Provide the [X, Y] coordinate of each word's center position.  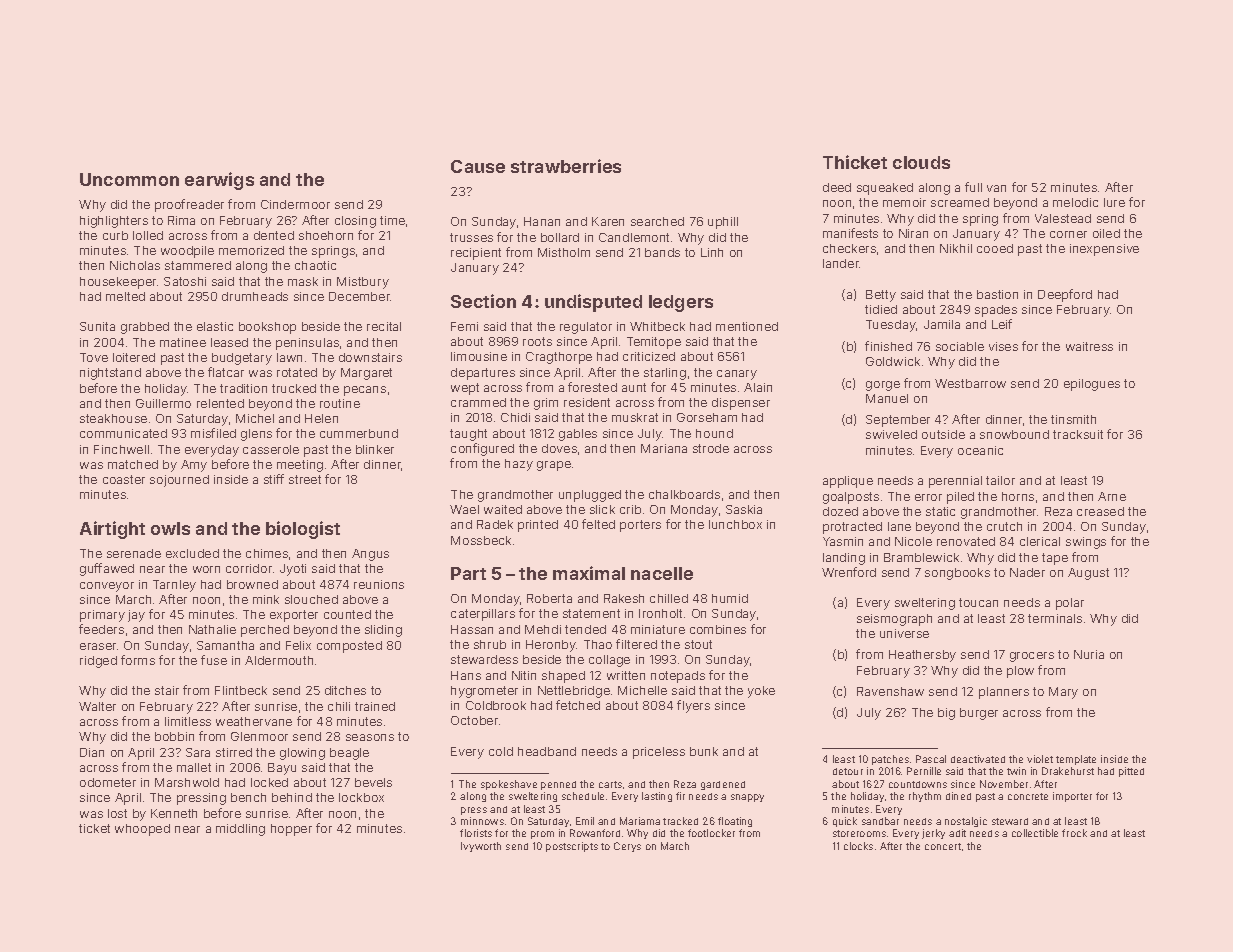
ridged [98, 662]
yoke [761, 692]
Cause [478, 166]
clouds [921, 162]
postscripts [572, 847]
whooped [142, 830]
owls [170, 528]
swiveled [891, 434]
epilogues [1092, 385]
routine [340, 403]
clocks [858, 846]
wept [465, 389]
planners [1004, 693]
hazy [519, 465]
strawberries [566, 166]
